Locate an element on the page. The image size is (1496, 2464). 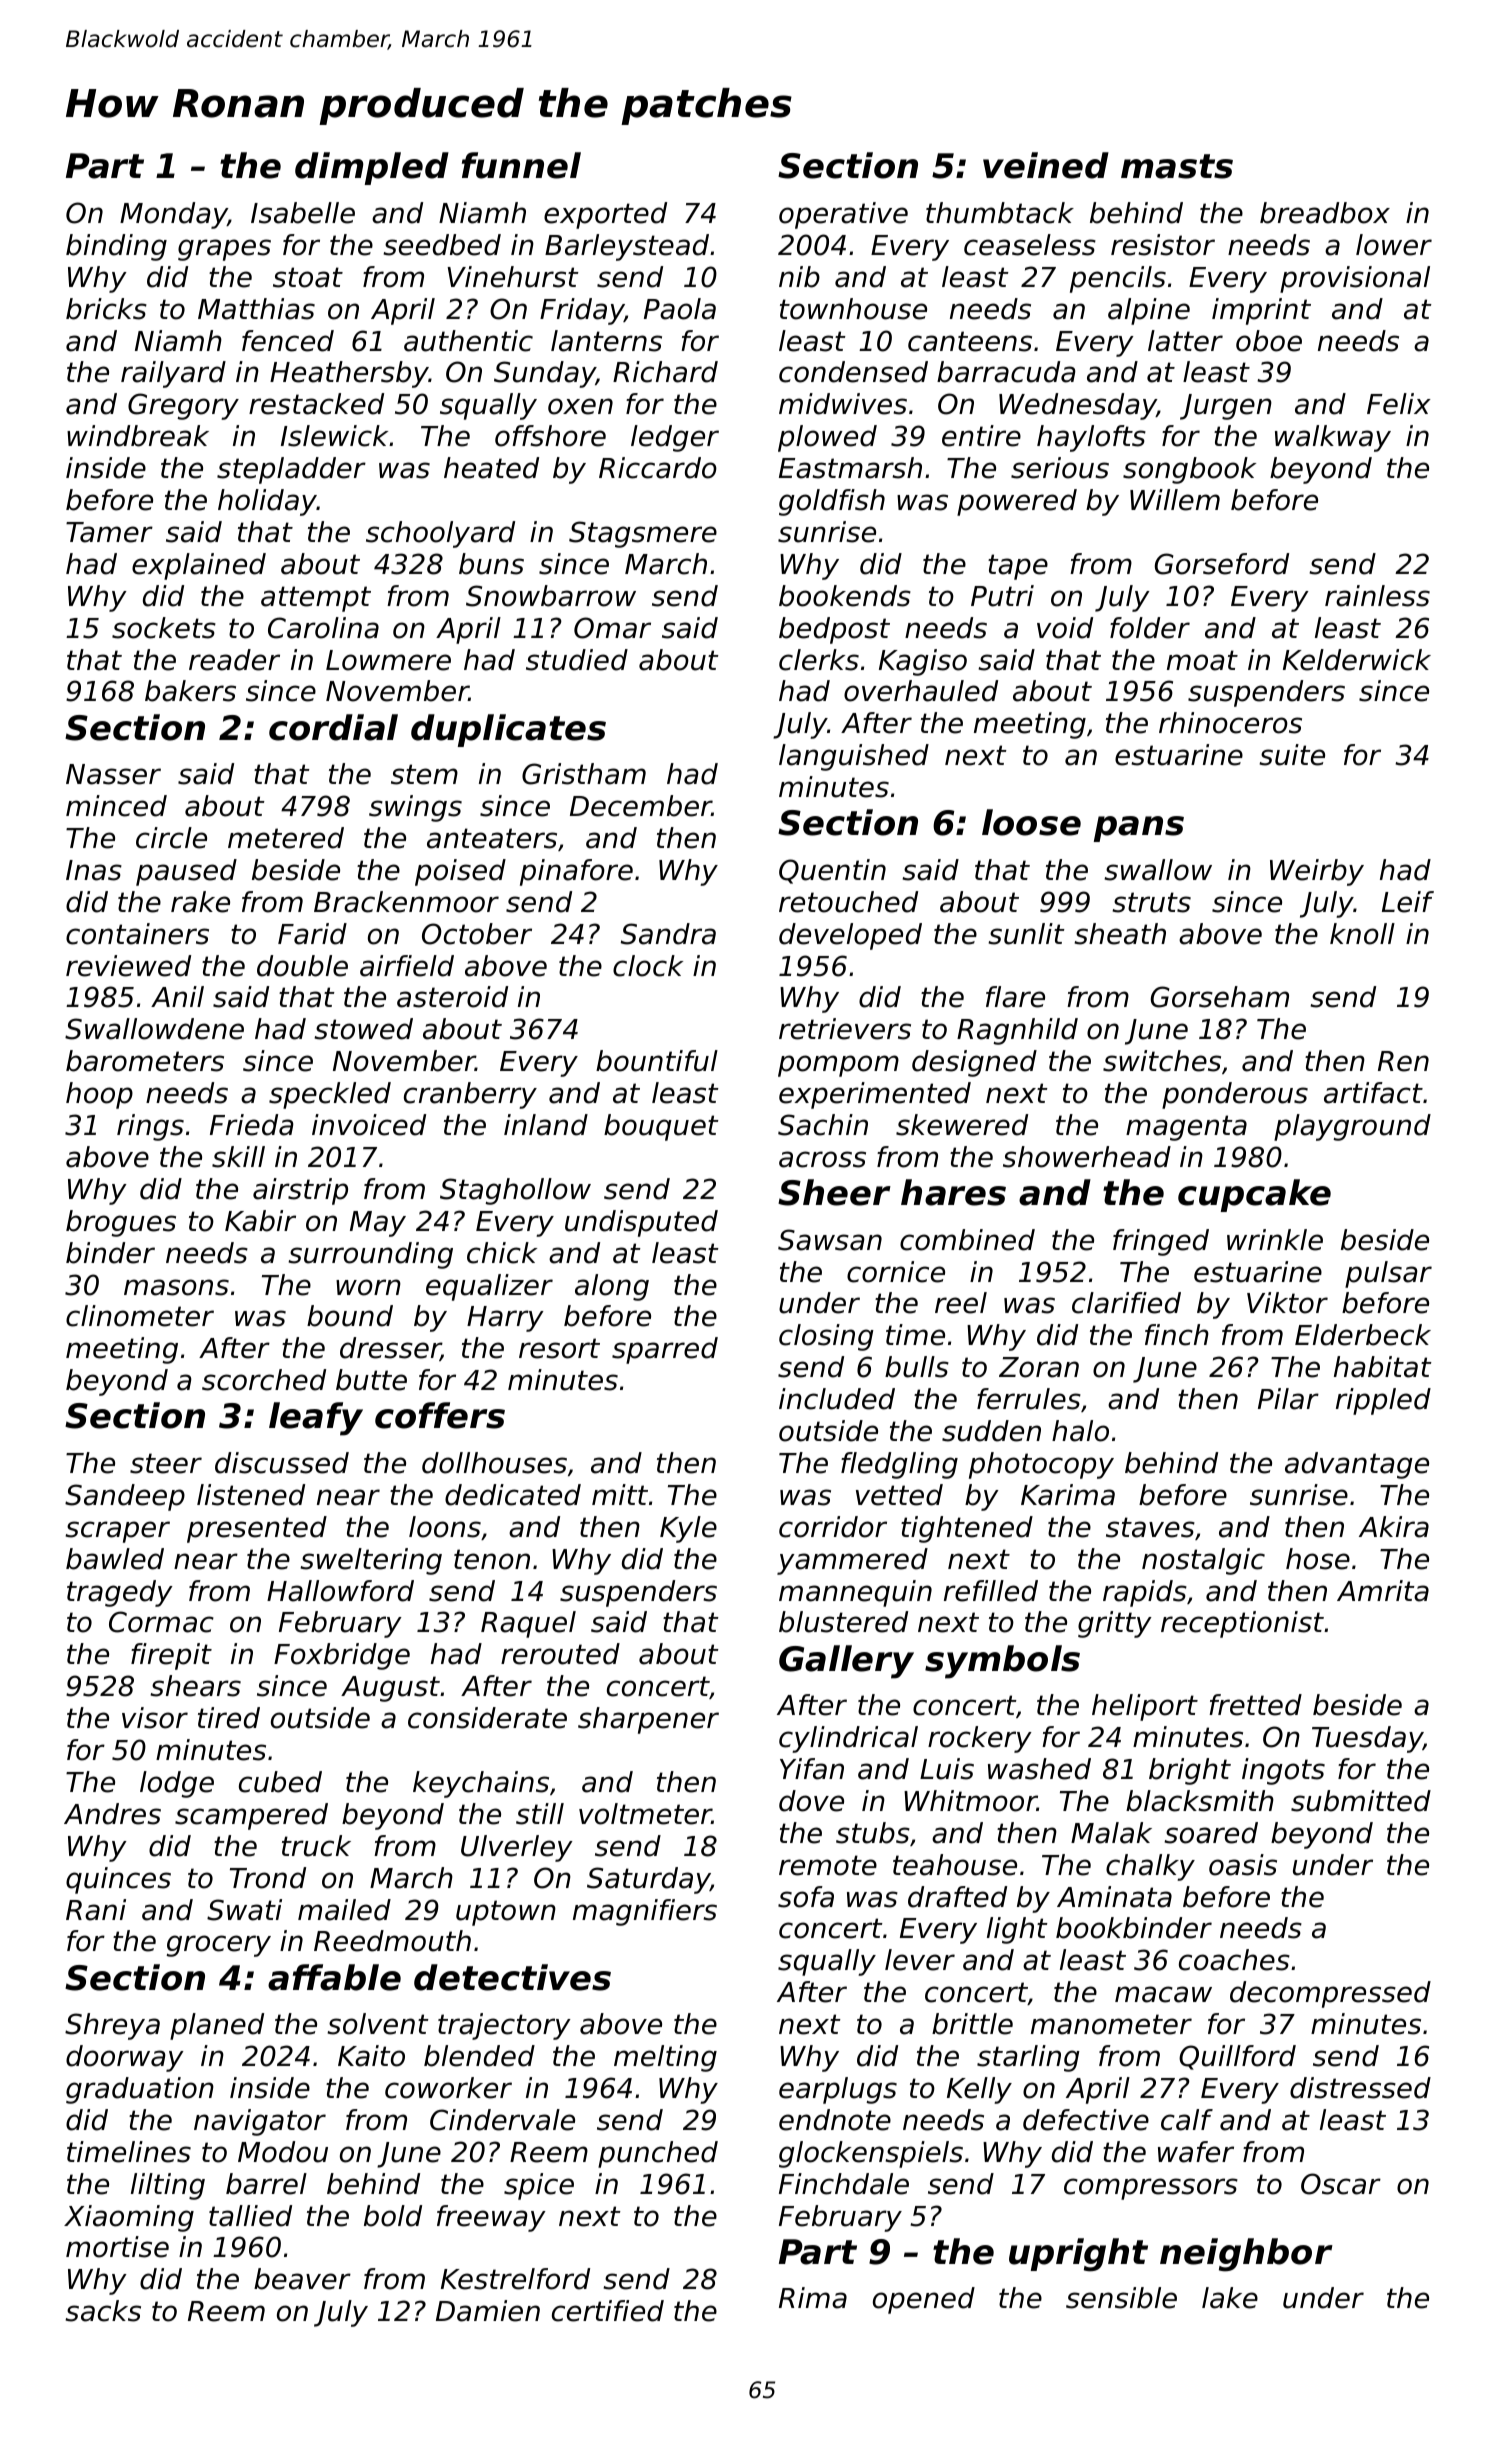
Xiaoming is located at coordinates (129, 2218).
